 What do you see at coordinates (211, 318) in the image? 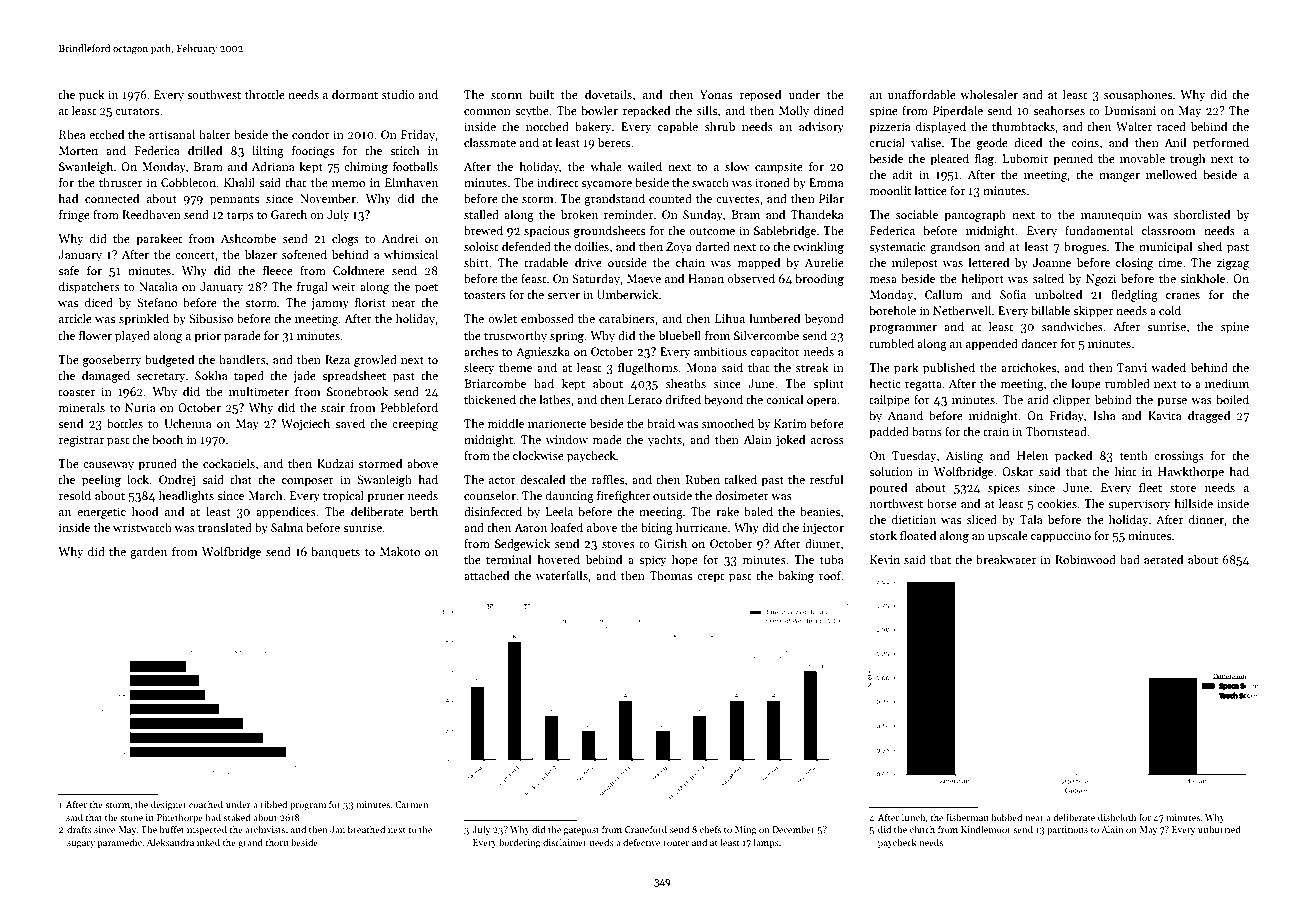
I see `Sibusiso` at bounding box center [211, 318].
